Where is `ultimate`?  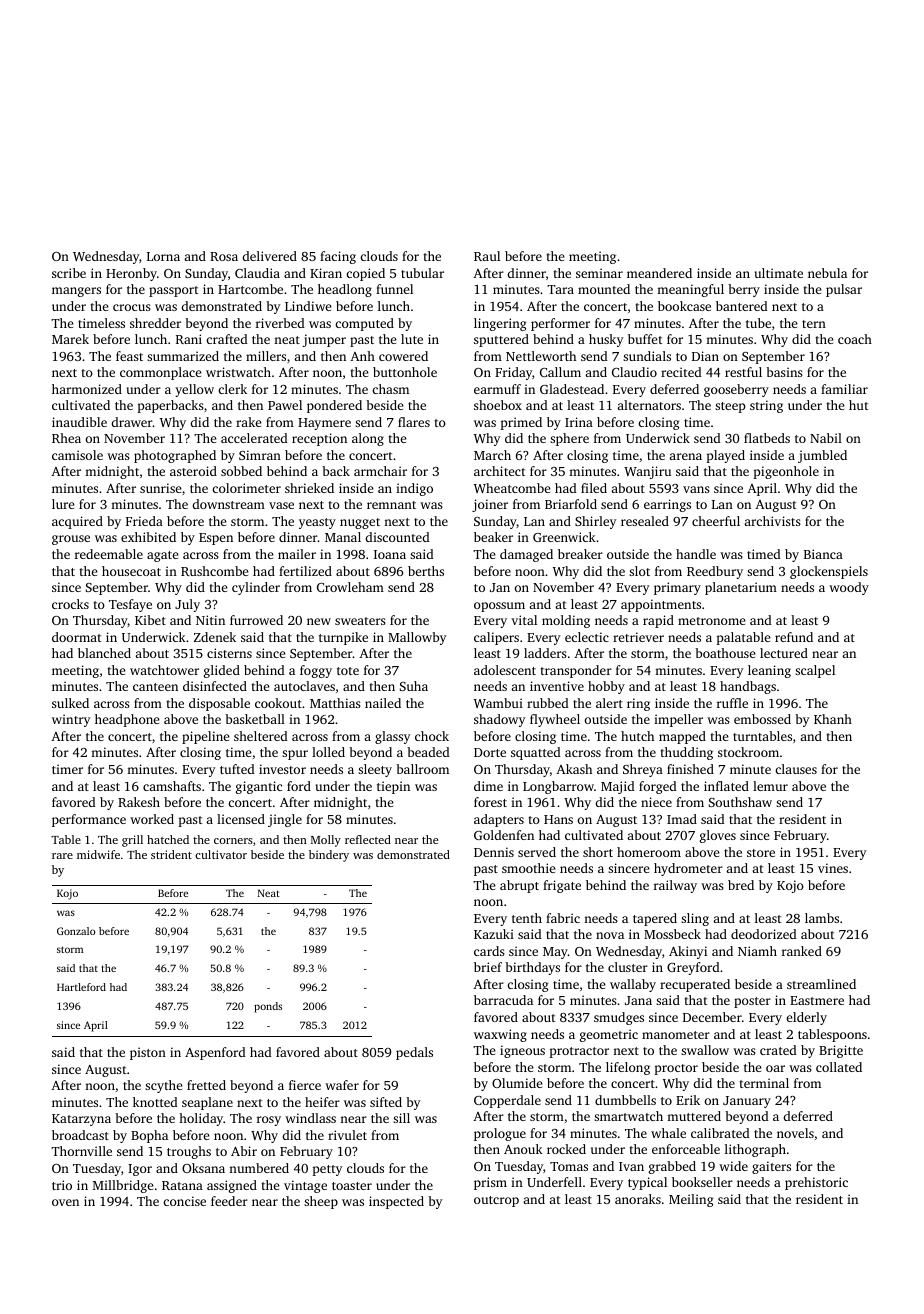 ultimate is located at coordinates (779, 273).
